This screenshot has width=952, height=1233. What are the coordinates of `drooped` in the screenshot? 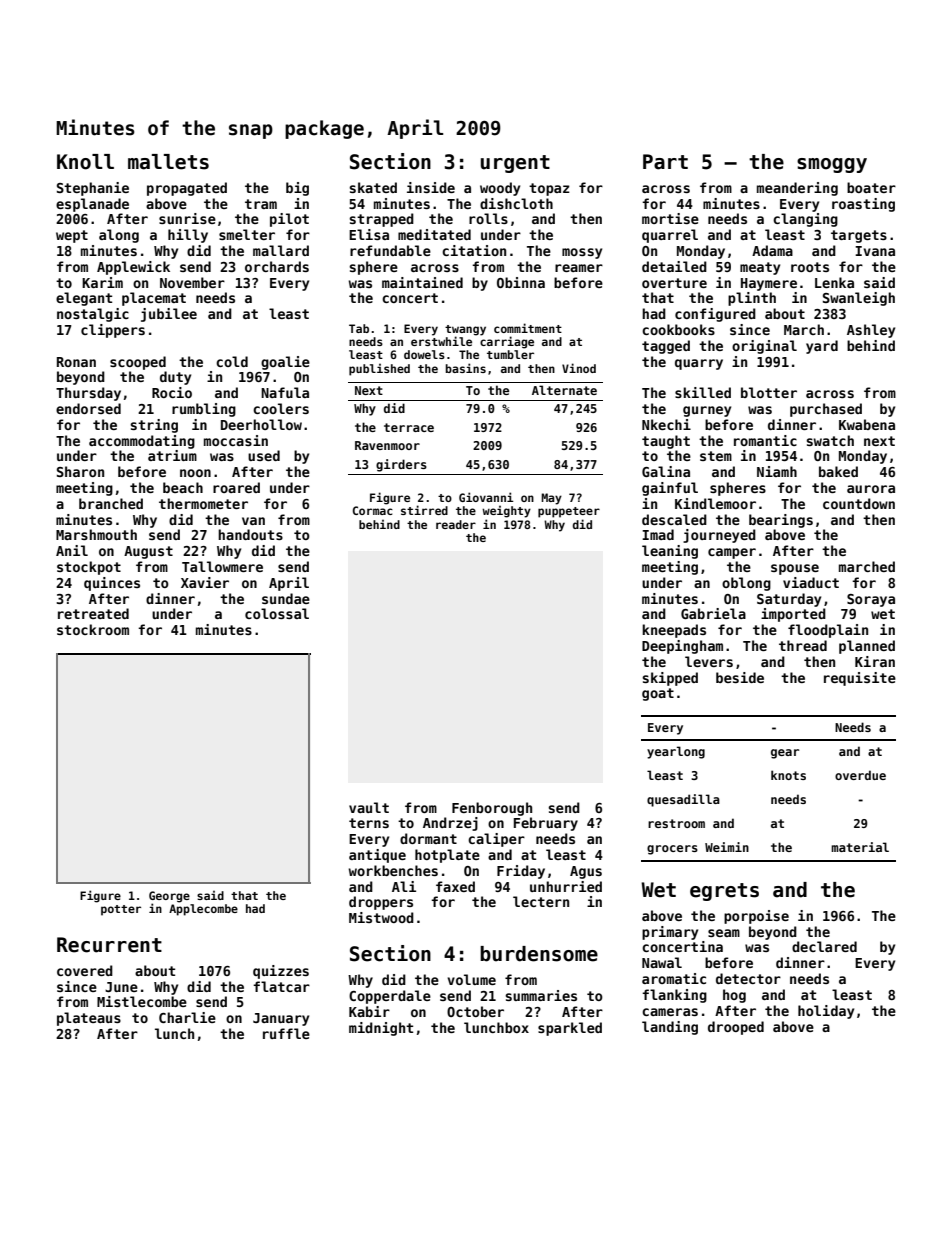 It's located at (736, 1028).
